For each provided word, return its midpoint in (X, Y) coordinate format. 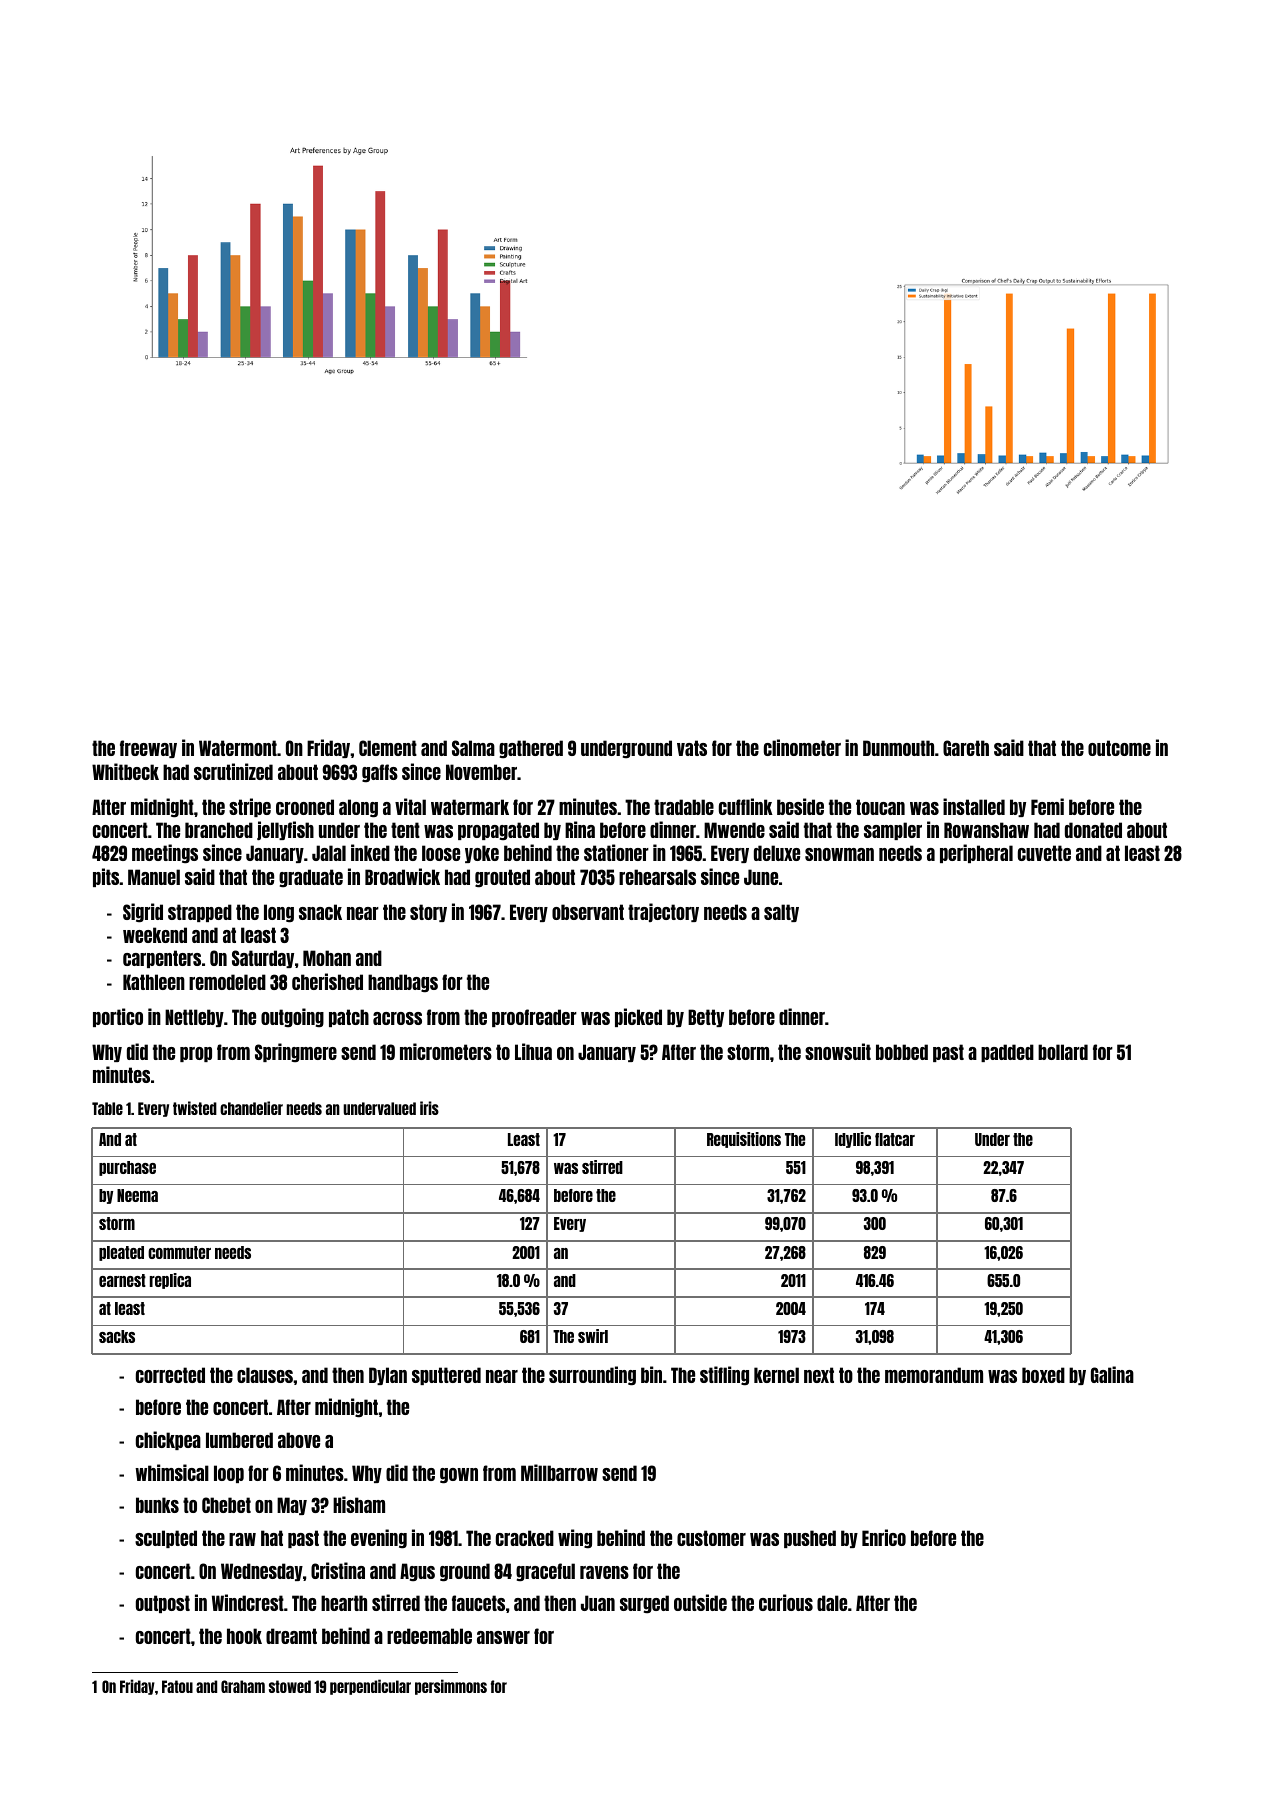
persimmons (451, 1687)
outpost (163, 1604)
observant (588, 912)
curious (786, 1602)
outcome (1119, 748)
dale (832, 1603)
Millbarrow (559, 1472)
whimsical (172, 1472)
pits (106, 877)
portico (118, 1017)
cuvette (1044, 853)
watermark (470, 807)
